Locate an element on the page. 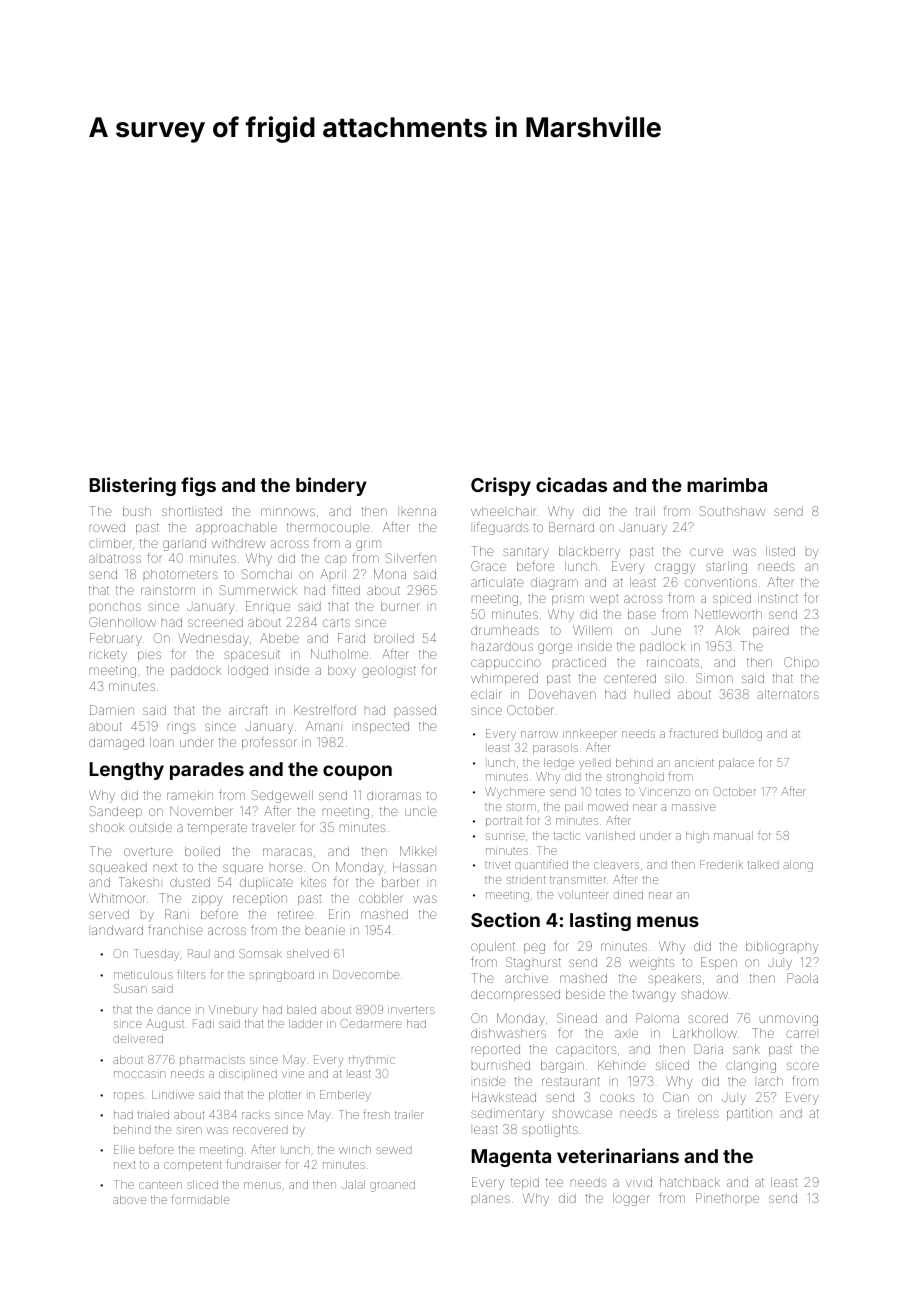 The image size is (908, 1316). above is located at coordinates (129, 1199).
